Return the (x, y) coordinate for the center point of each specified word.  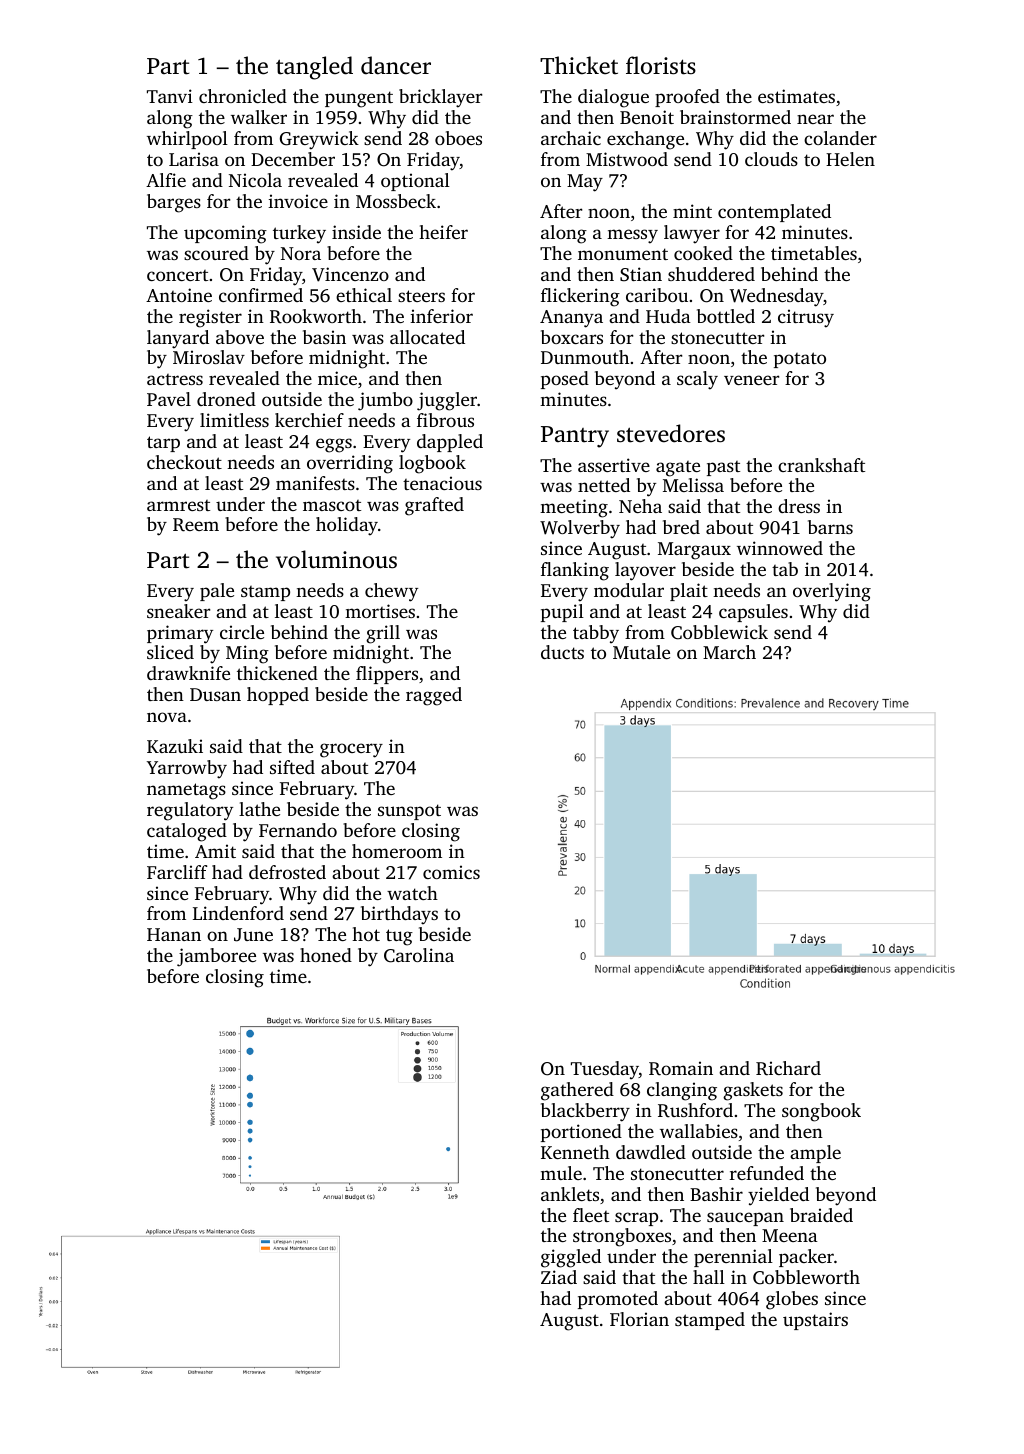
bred (681, 527)
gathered (577, 1091)
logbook (432, 464)
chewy (391, 592)
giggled (571, 1258)
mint (692, 211)
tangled (314, 68)
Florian (639, 1319)
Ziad (559, 1277)
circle (242, 632)
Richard (788, 1068)
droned (226, 399)
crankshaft (821, 465)
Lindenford (238, 913)
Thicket (579, 65)
